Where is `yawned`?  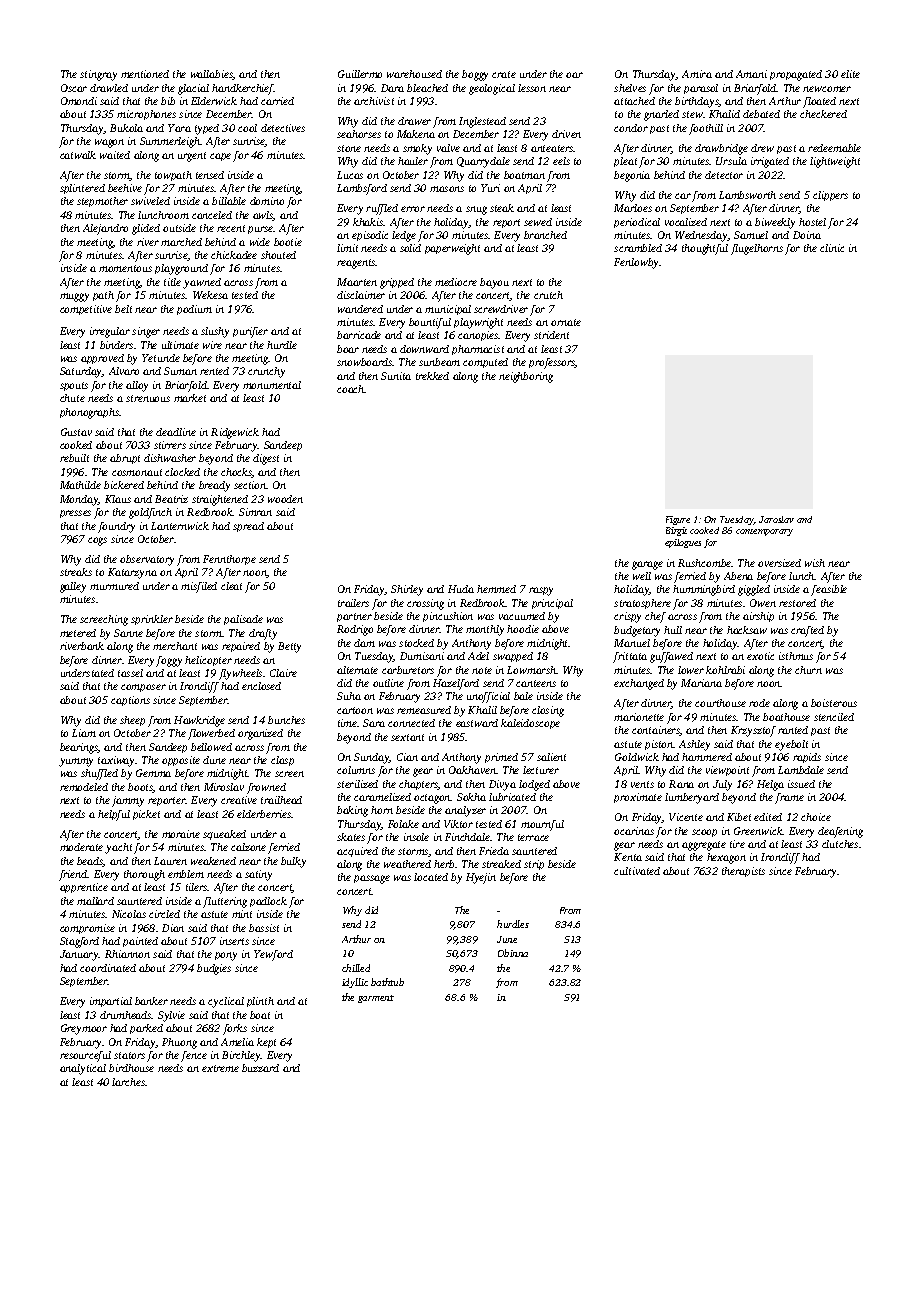 yawned is located at coordinates (202, 283).
